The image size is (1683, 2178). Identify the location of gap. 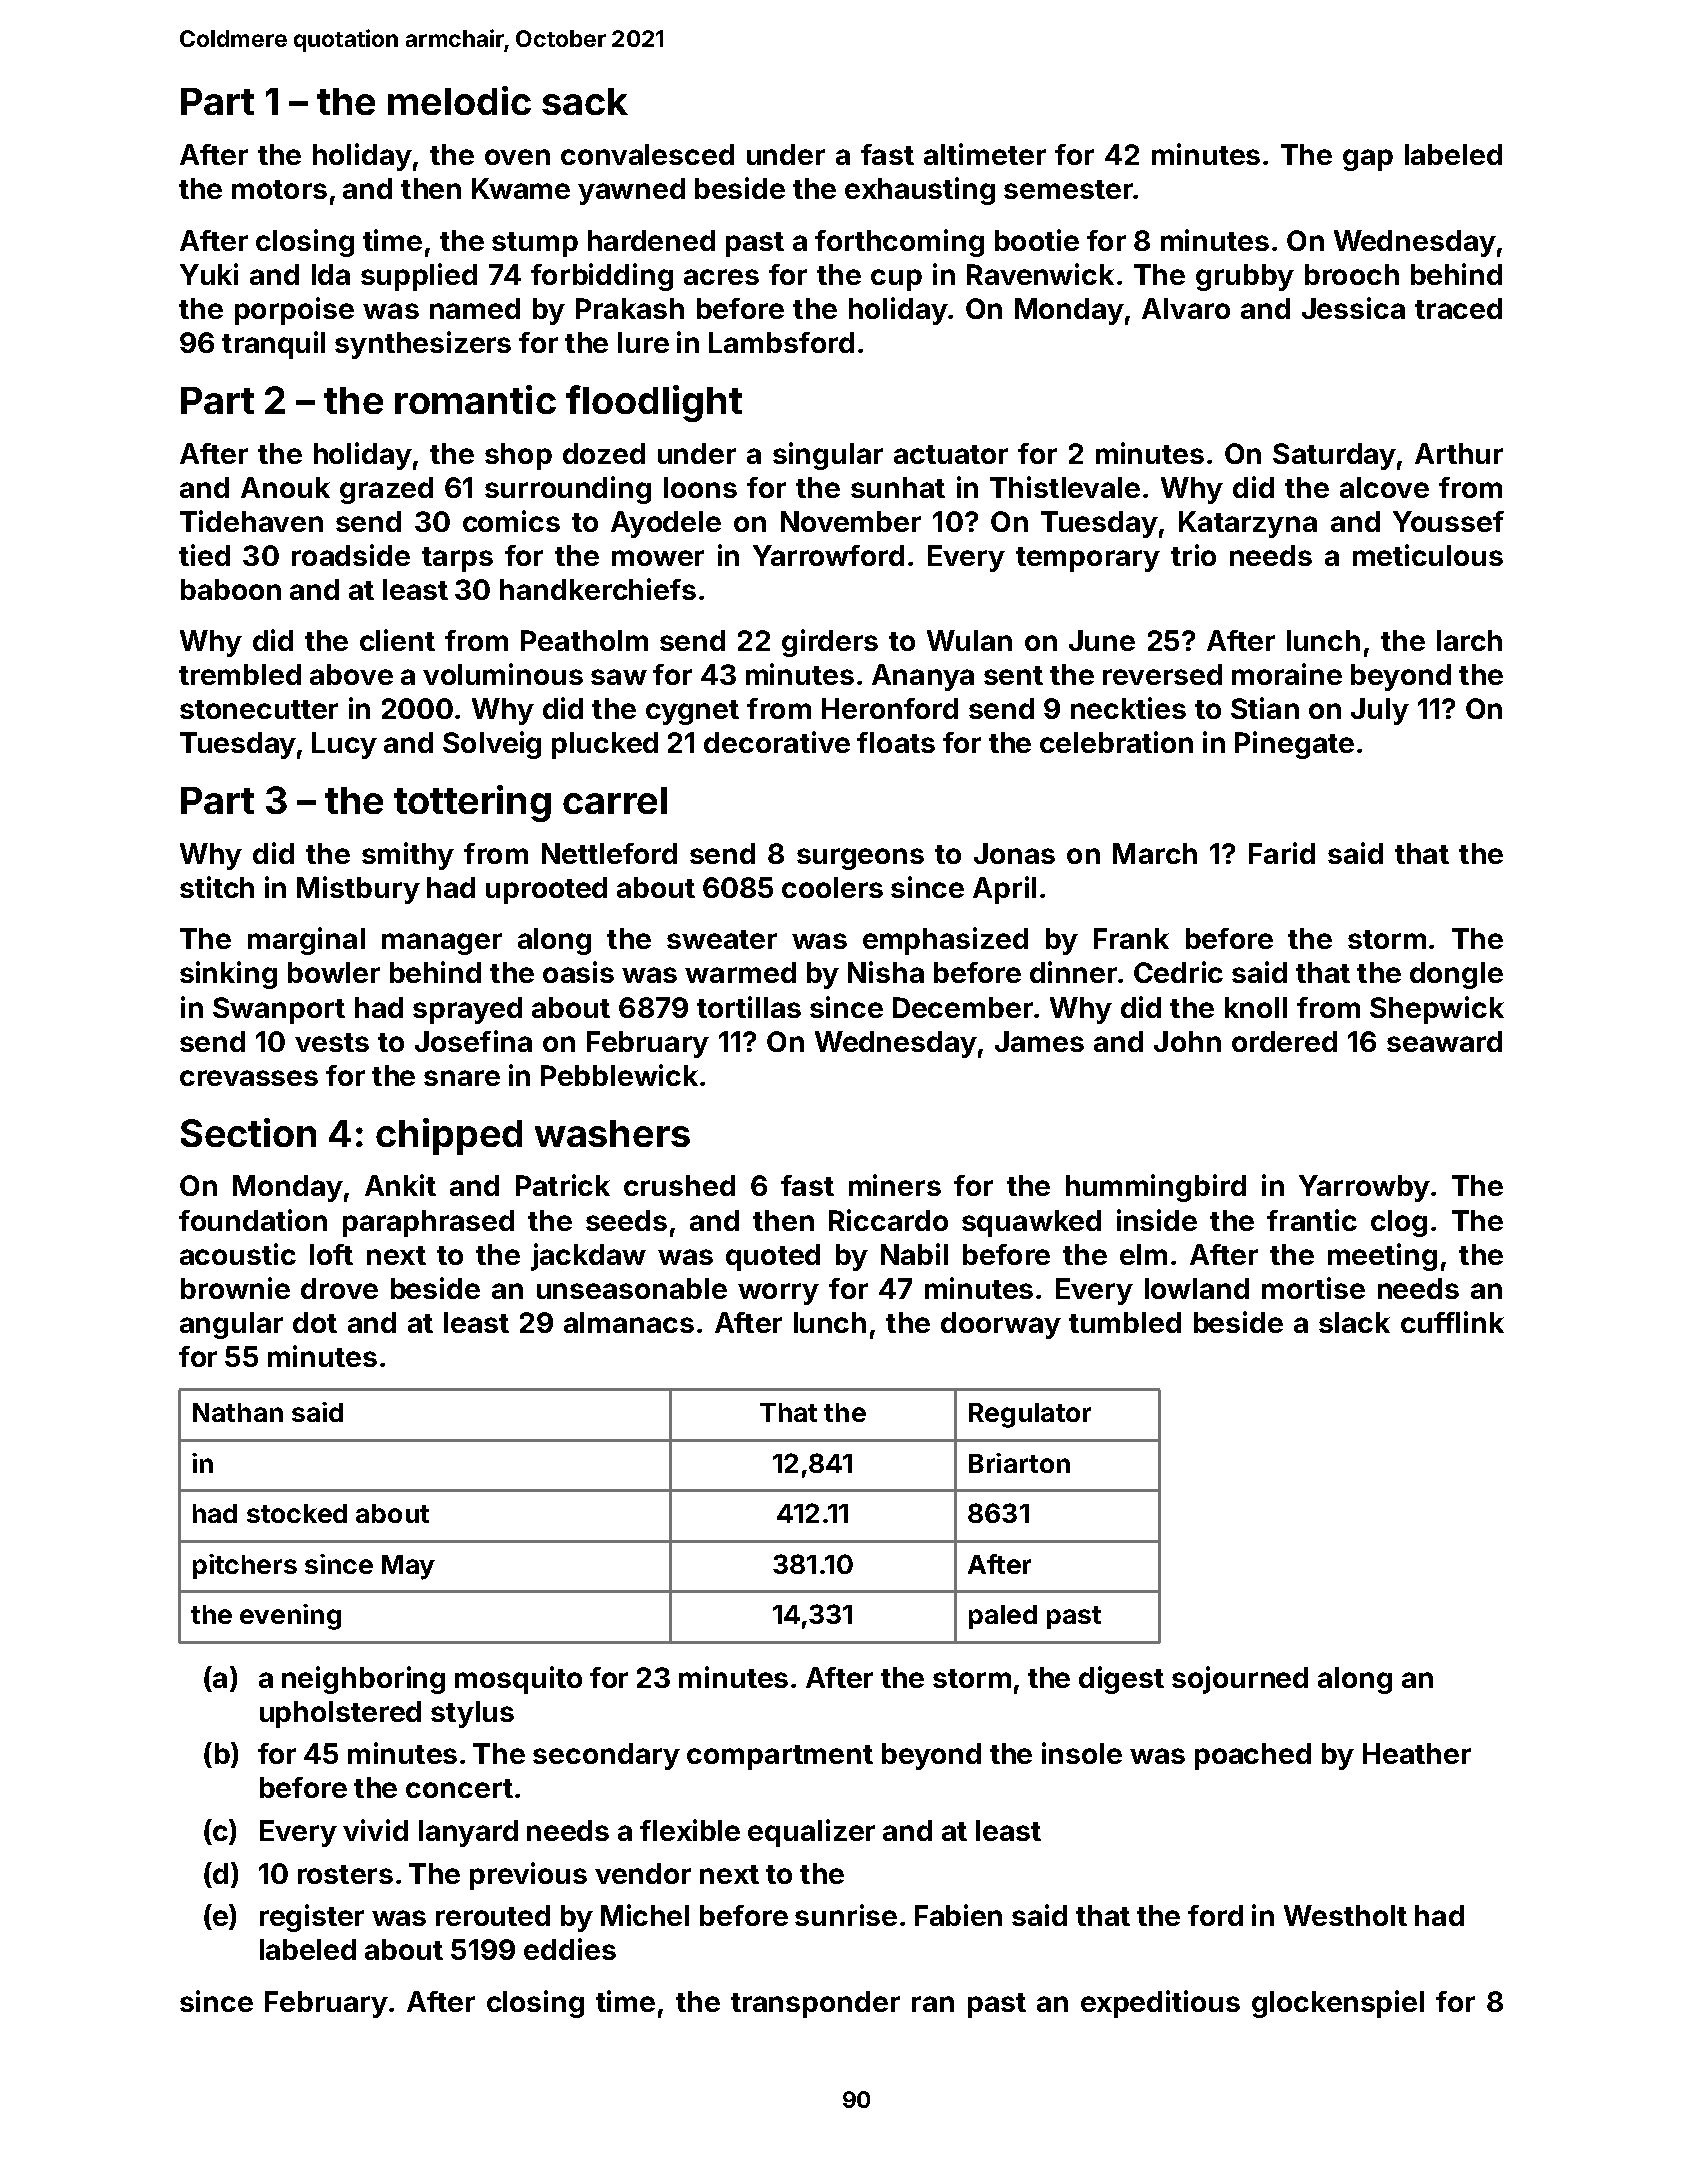
(1368, 160).
